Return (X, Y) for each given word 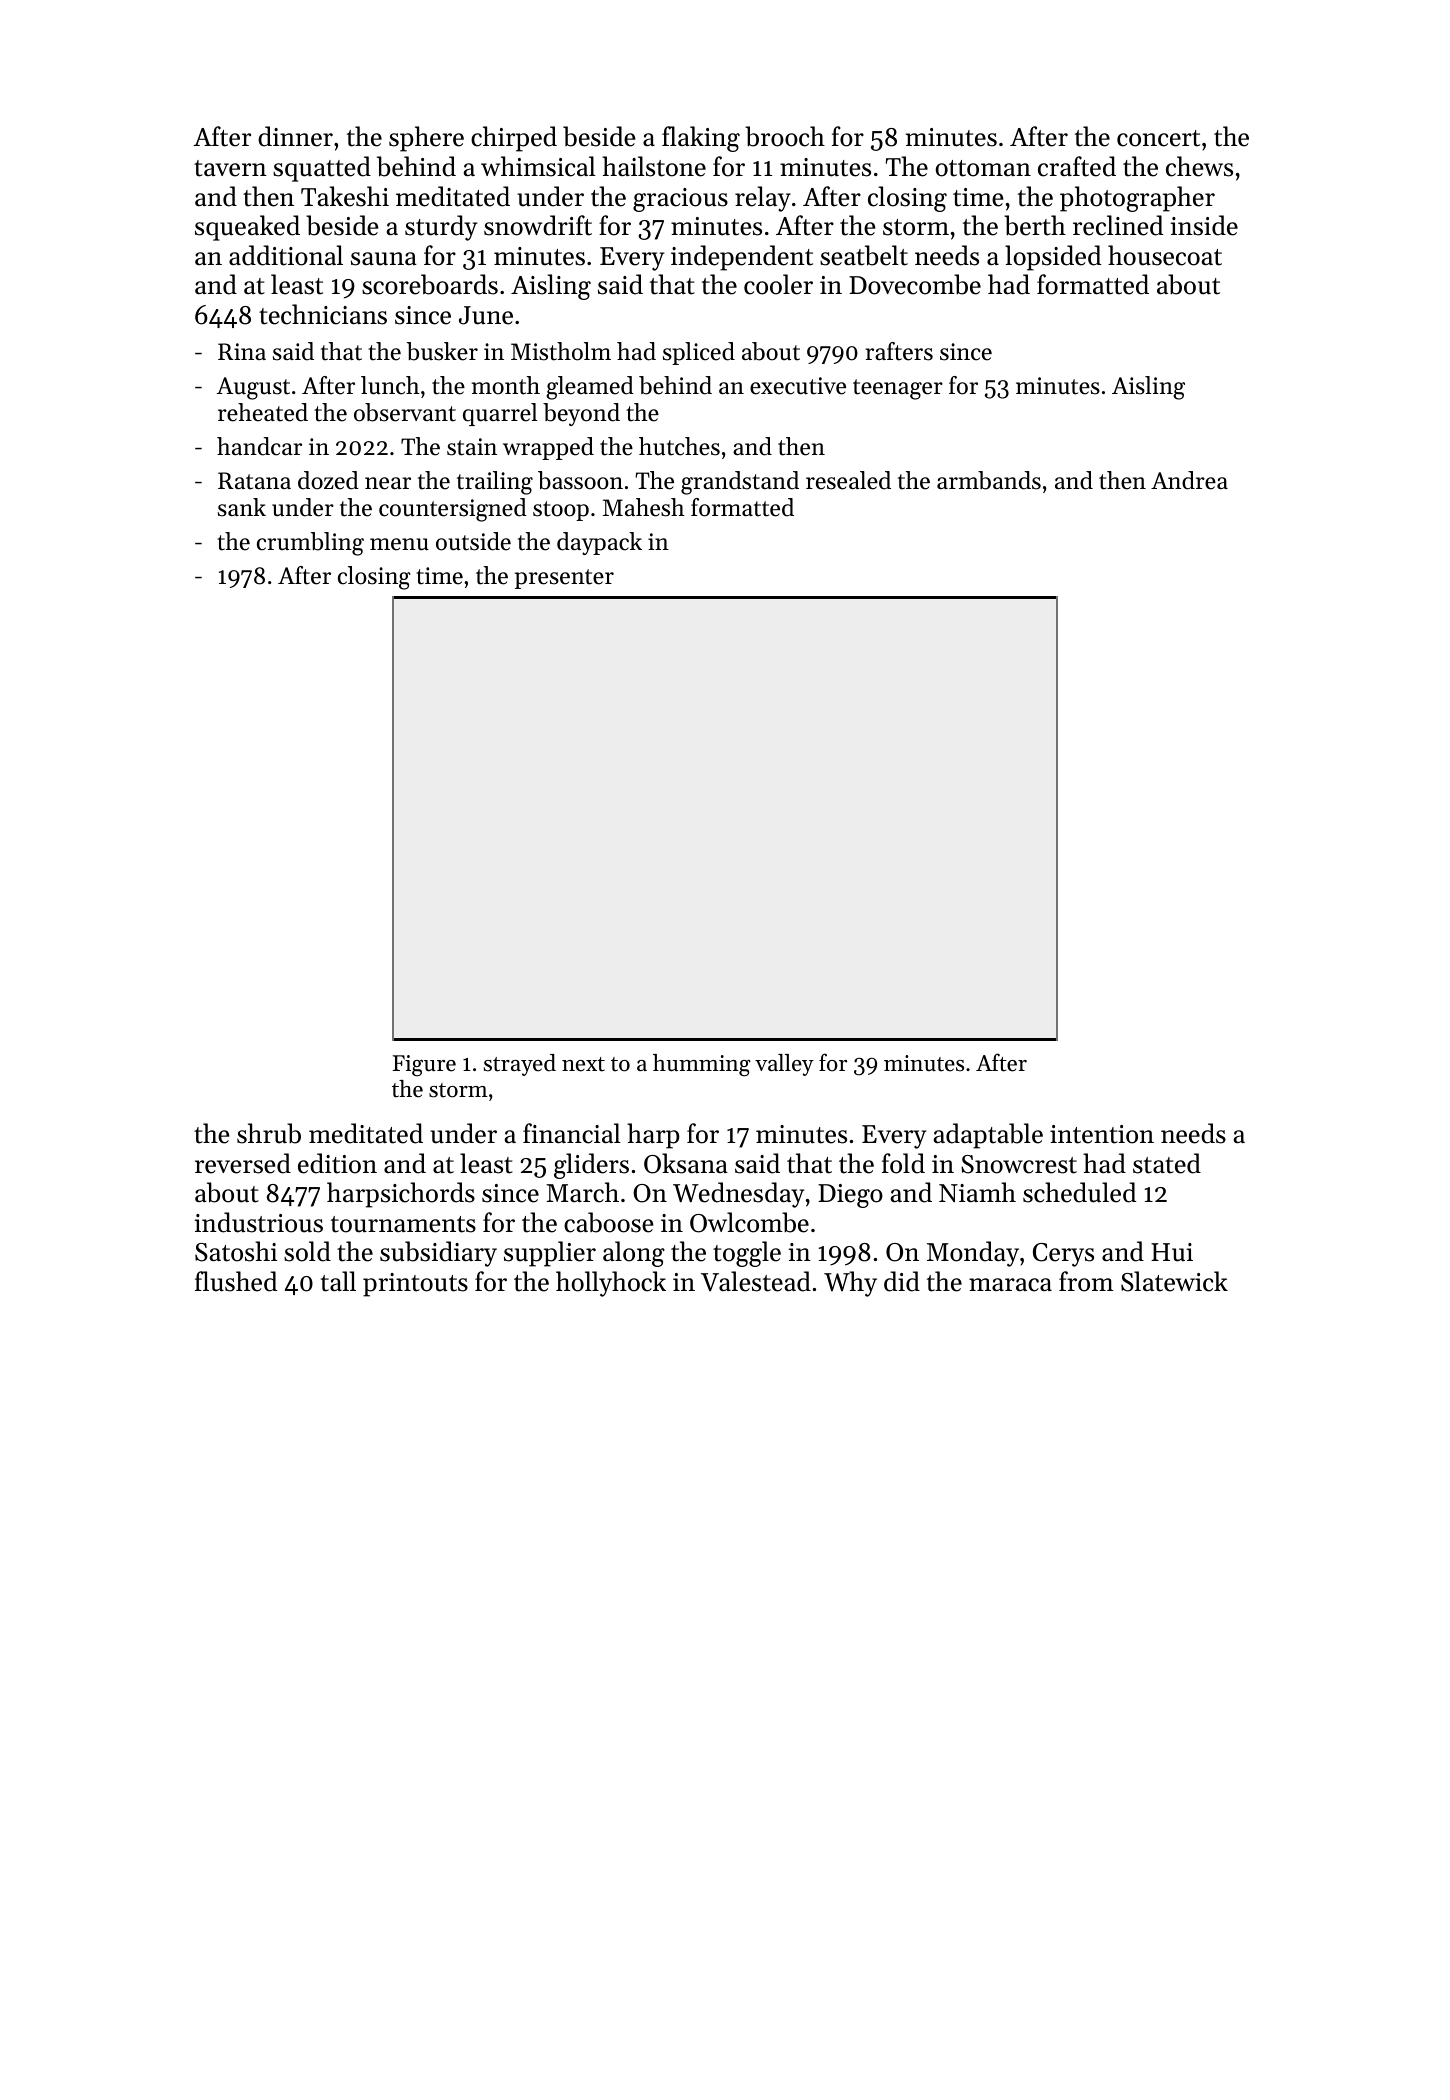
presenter (564, 579)
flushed (236, 1281)
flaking (701, 139)
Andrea (1189, 480)
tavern (230, 168)
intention (1102, 1134)
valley (784, 1065)
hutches (679, 446)
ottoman (983, 168)
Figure (424, 1066)
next (583, 1064)
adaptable (988, 1136)
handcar (259, 446)
